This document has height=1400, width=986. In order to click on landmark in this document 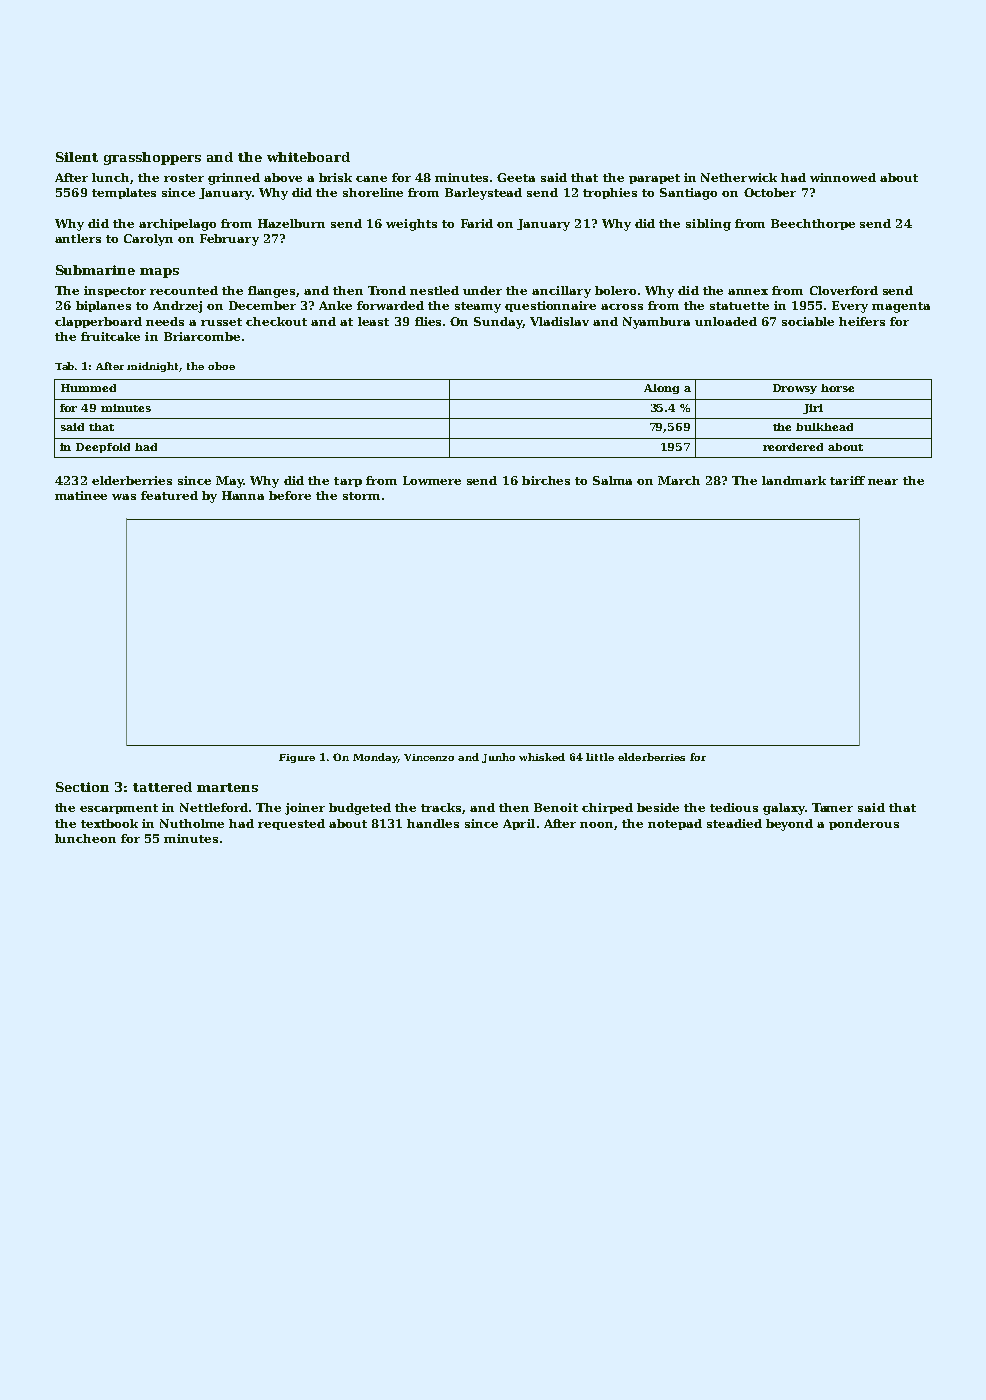, I will do `click(794, 480)`.
